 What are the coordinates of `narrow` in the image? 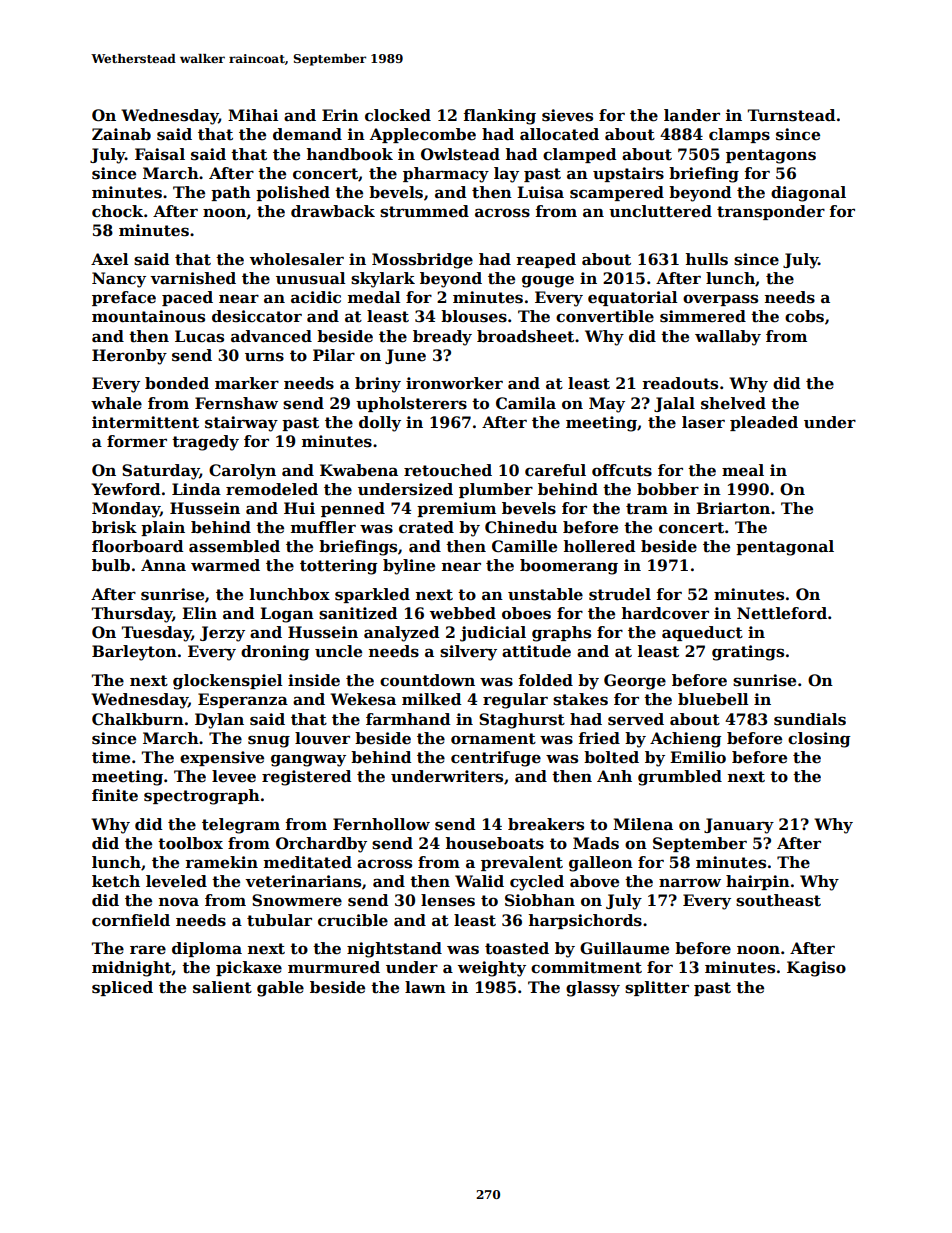 It's located at (690, 883).
